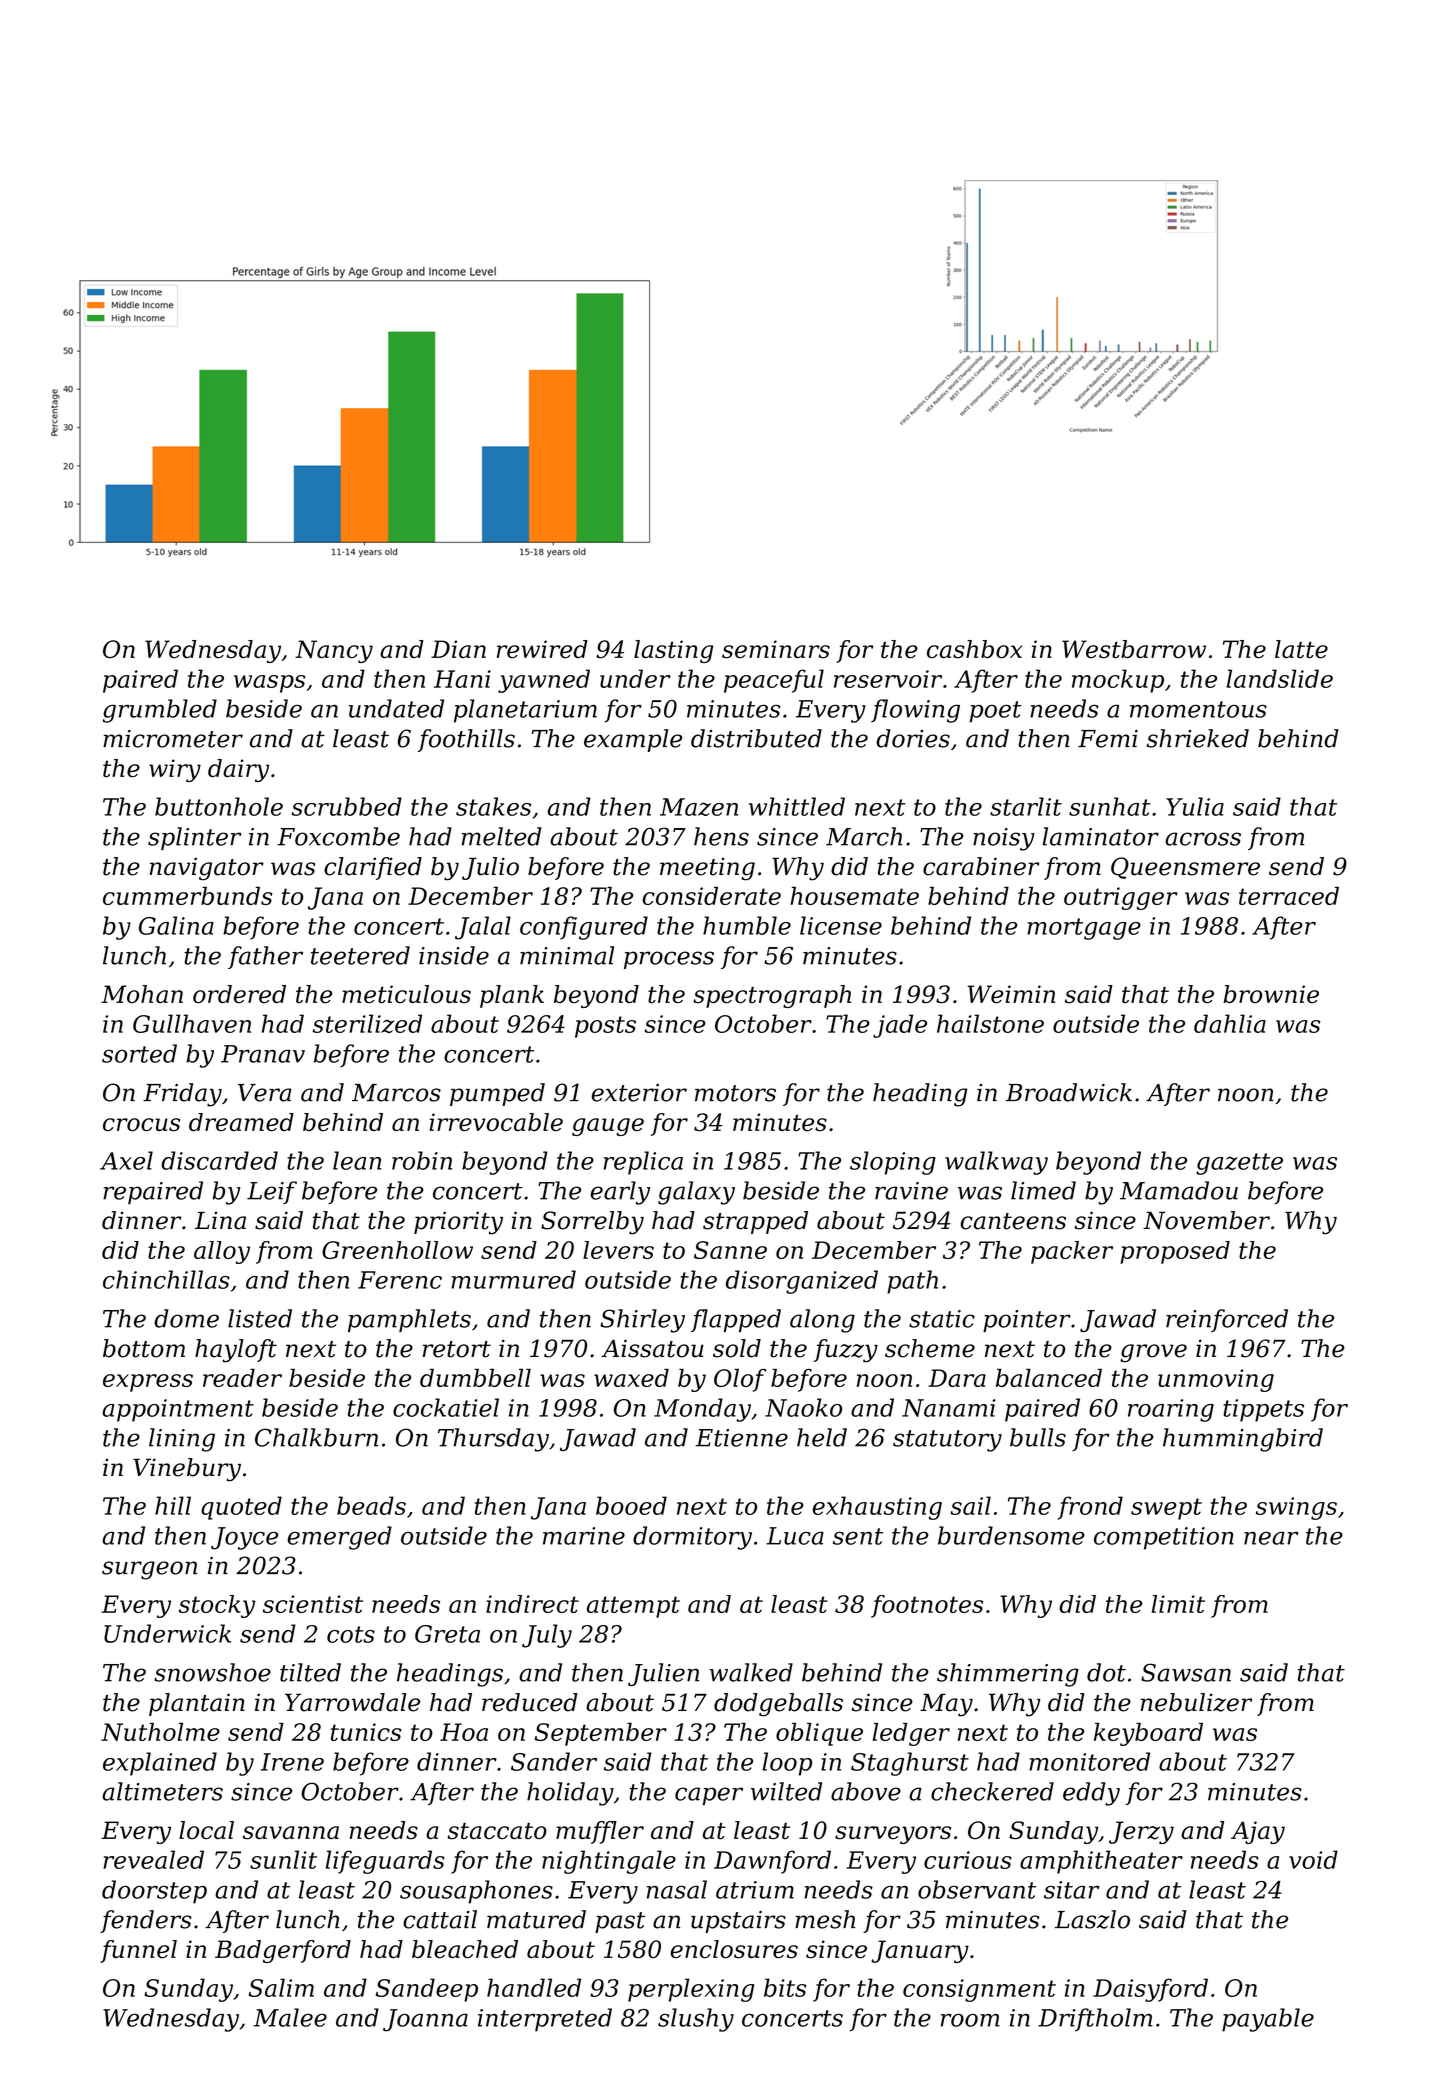 Image resolution: width=1450 pixels, height=2100 pixels. I want to click on sent, so click(858, 1536).
